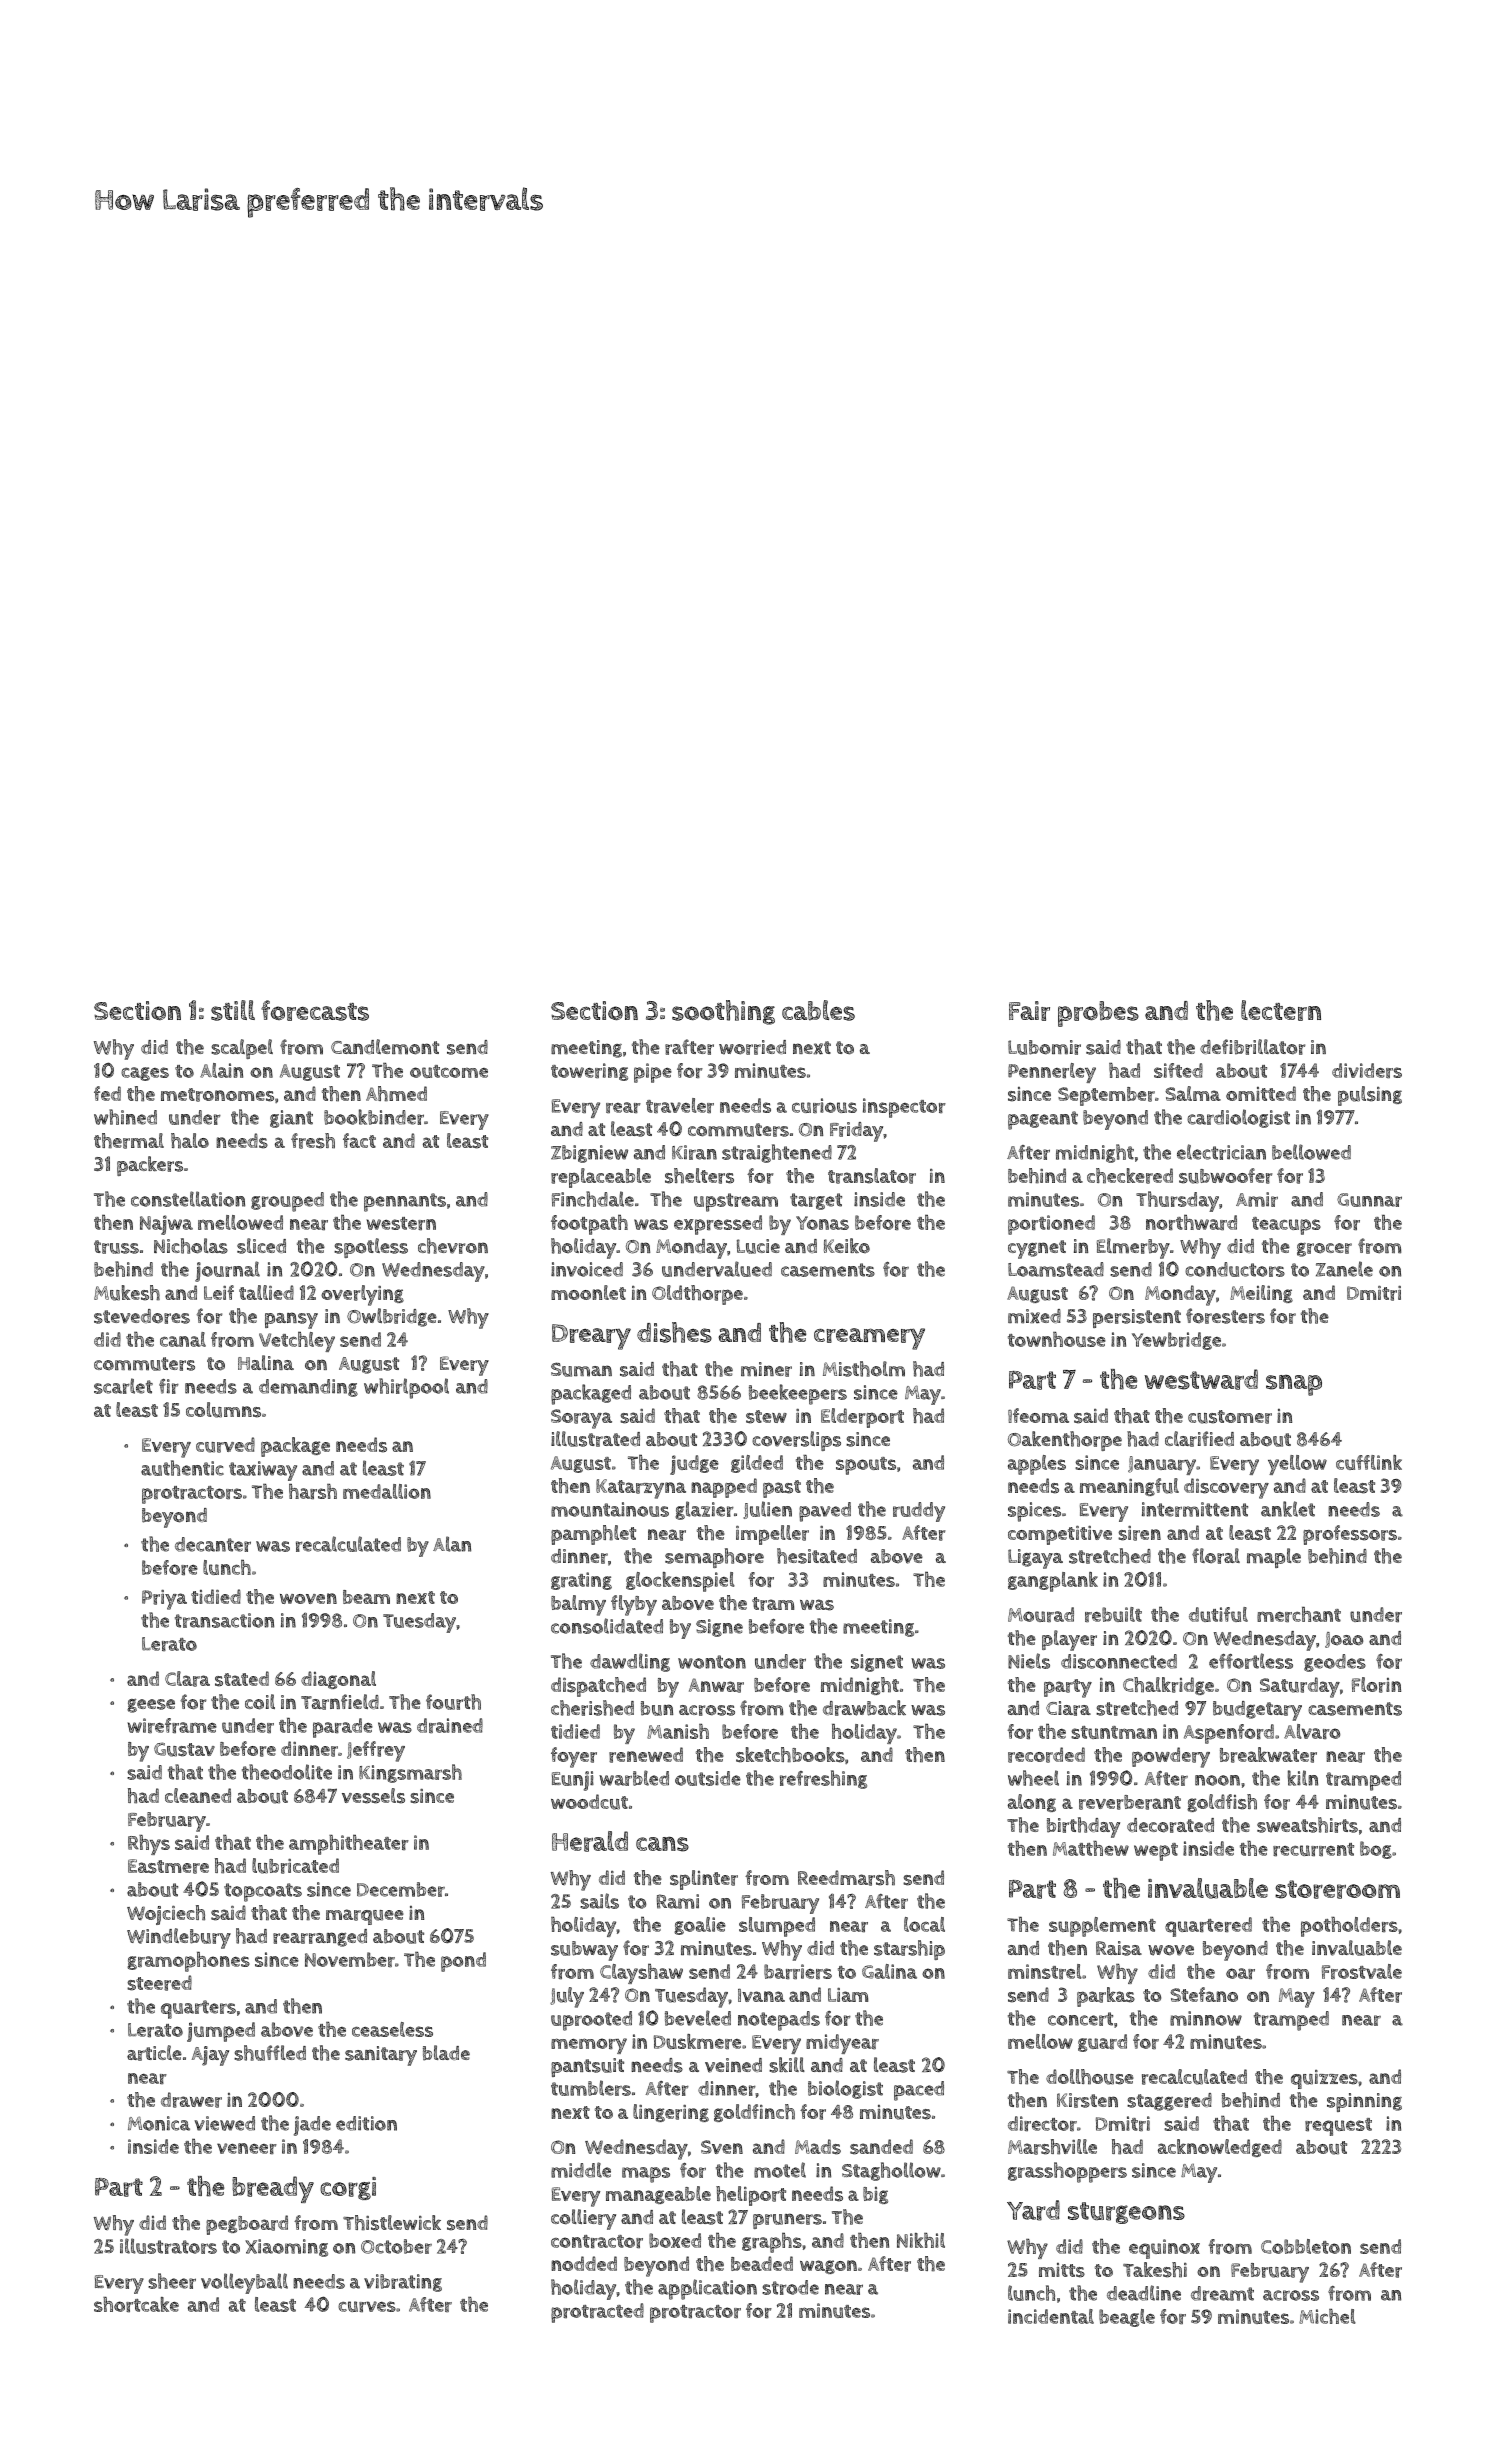 The width and height of the screenshot is (1496, 2464). What do you see at coordinates (1338, 2127) in the screenshot?
I see `request` at bounding box center [1338, 2127].
